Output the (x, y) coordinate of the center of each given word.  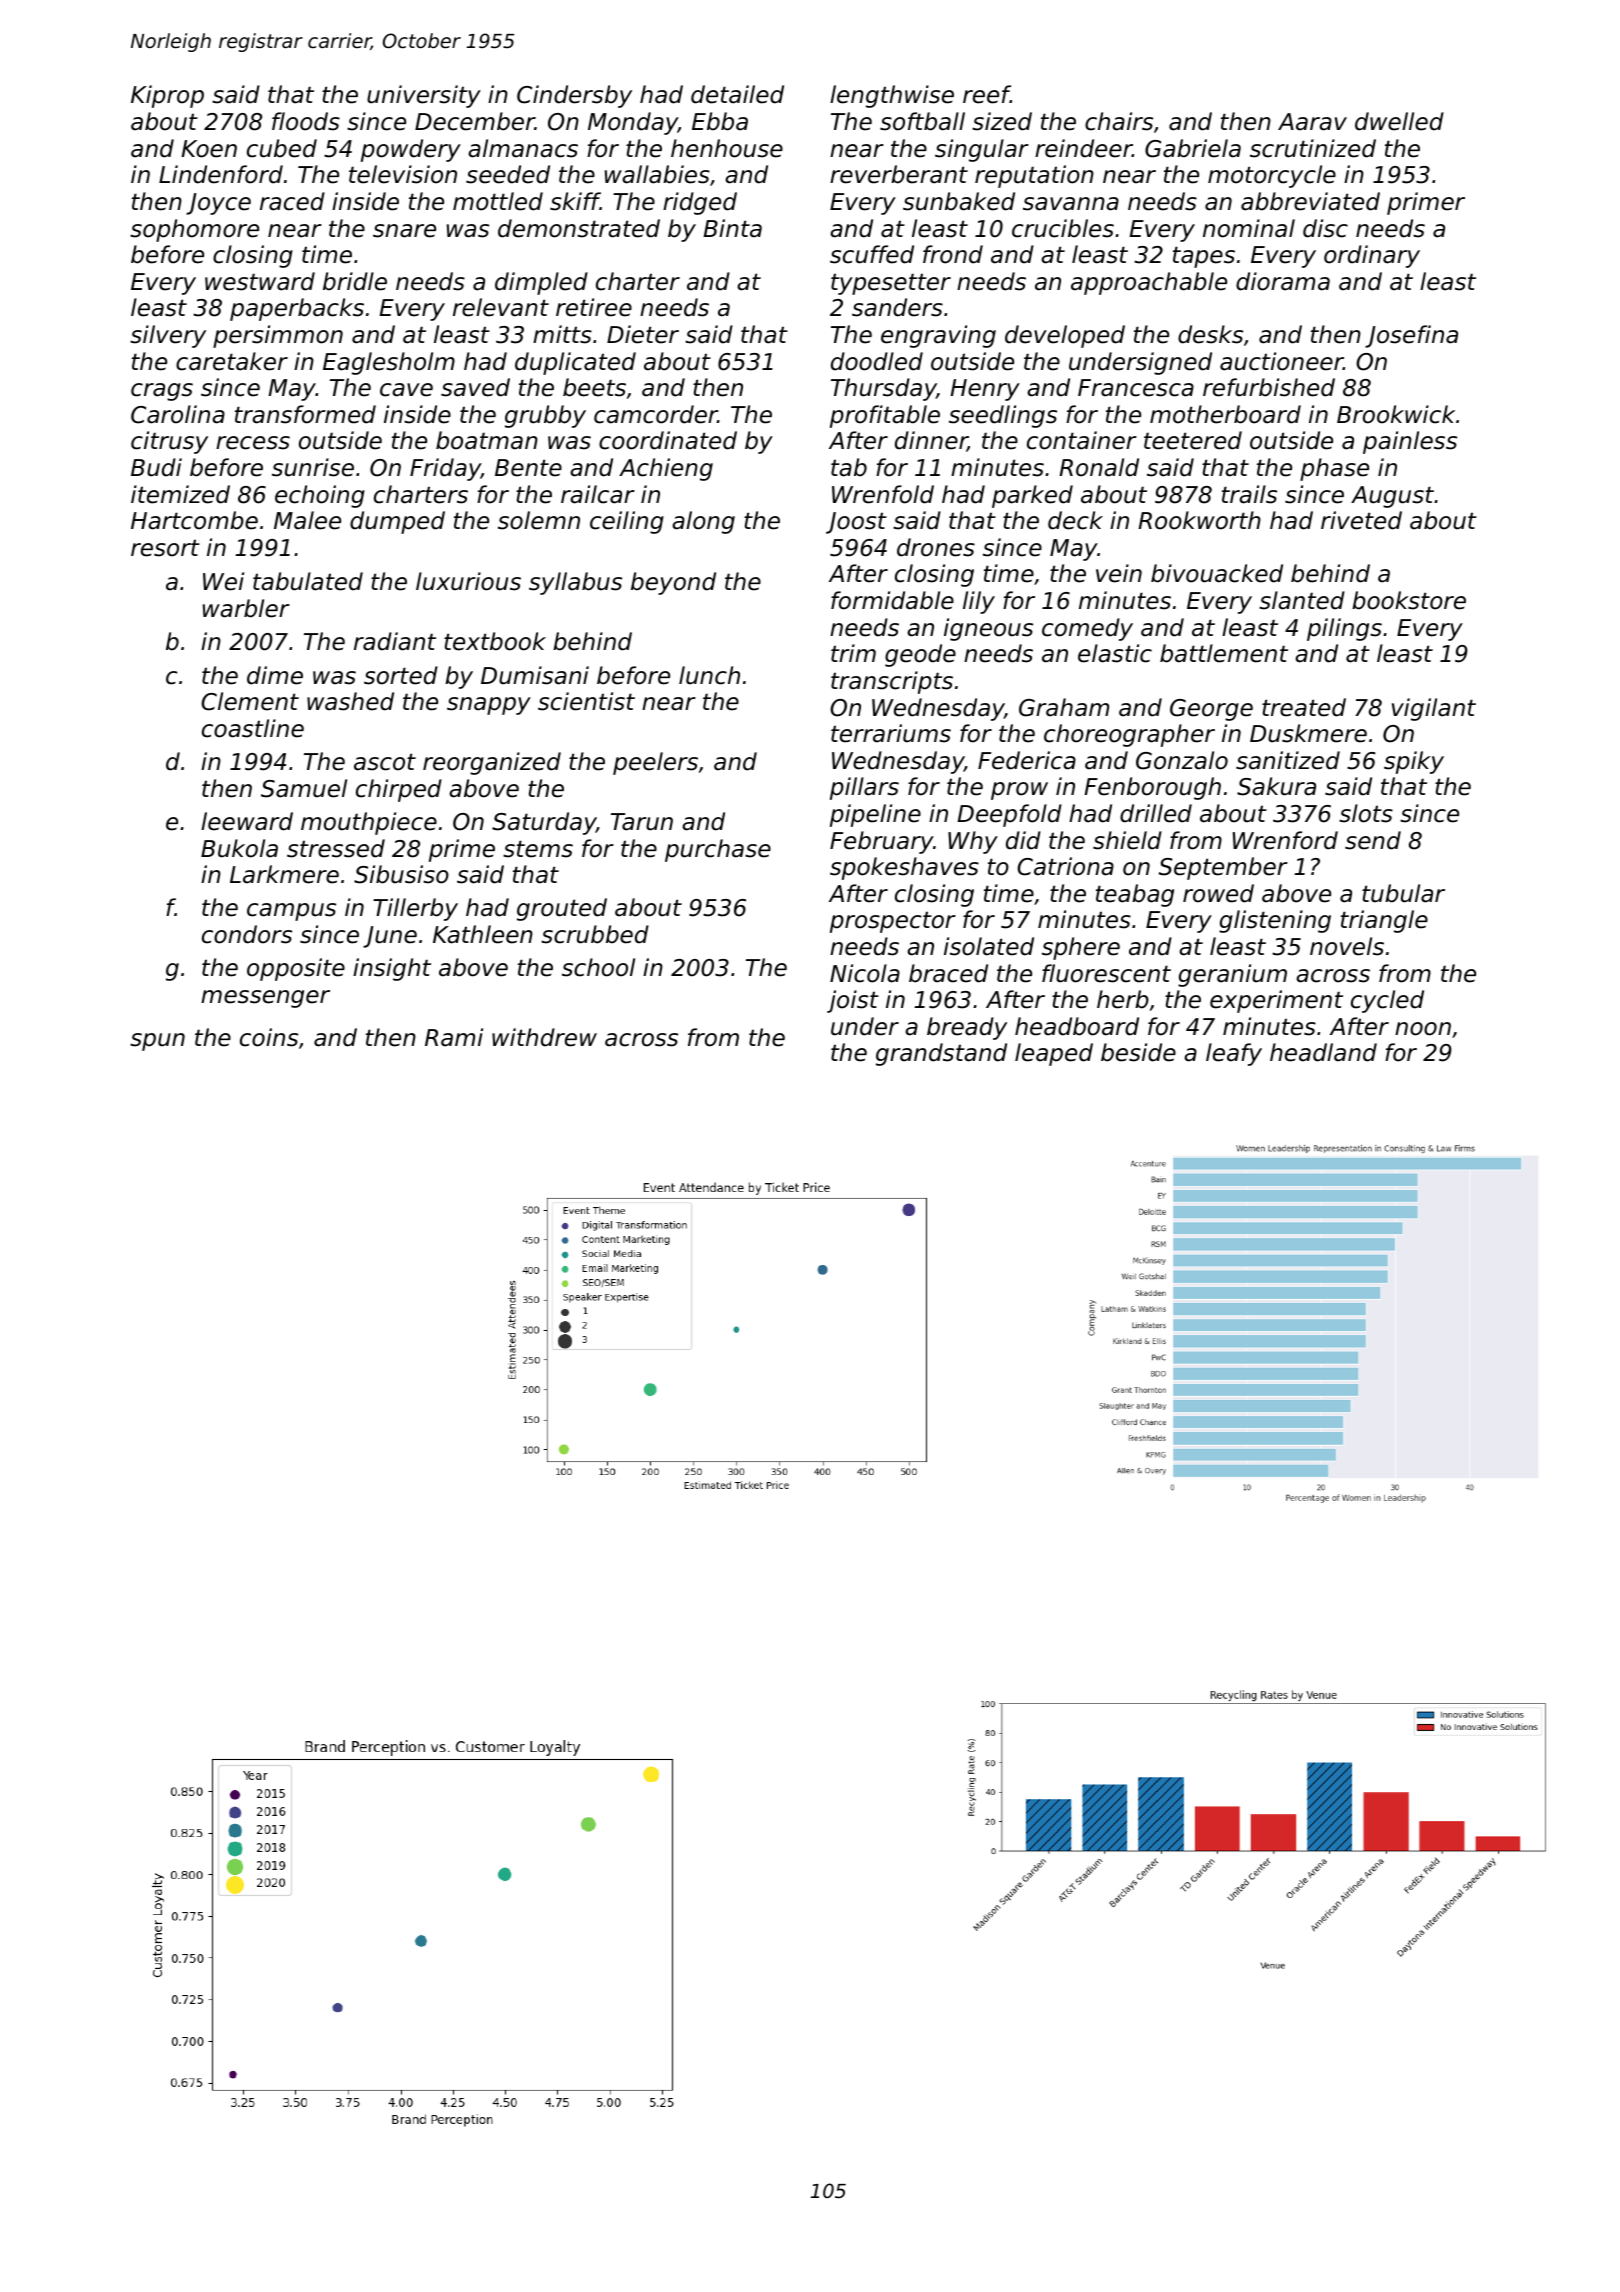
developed (1065, 336)
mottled (498, 201)
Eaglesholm (389, 363)
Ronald (1099, 467)
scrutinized (1313, 148)
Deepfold (1009, 815)
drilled (1156, 813)
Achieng (666, 469)
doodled (877, 361)
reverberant (899, 174)
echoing (320, 496)
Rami (454, 1037)
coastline (253, 728)
